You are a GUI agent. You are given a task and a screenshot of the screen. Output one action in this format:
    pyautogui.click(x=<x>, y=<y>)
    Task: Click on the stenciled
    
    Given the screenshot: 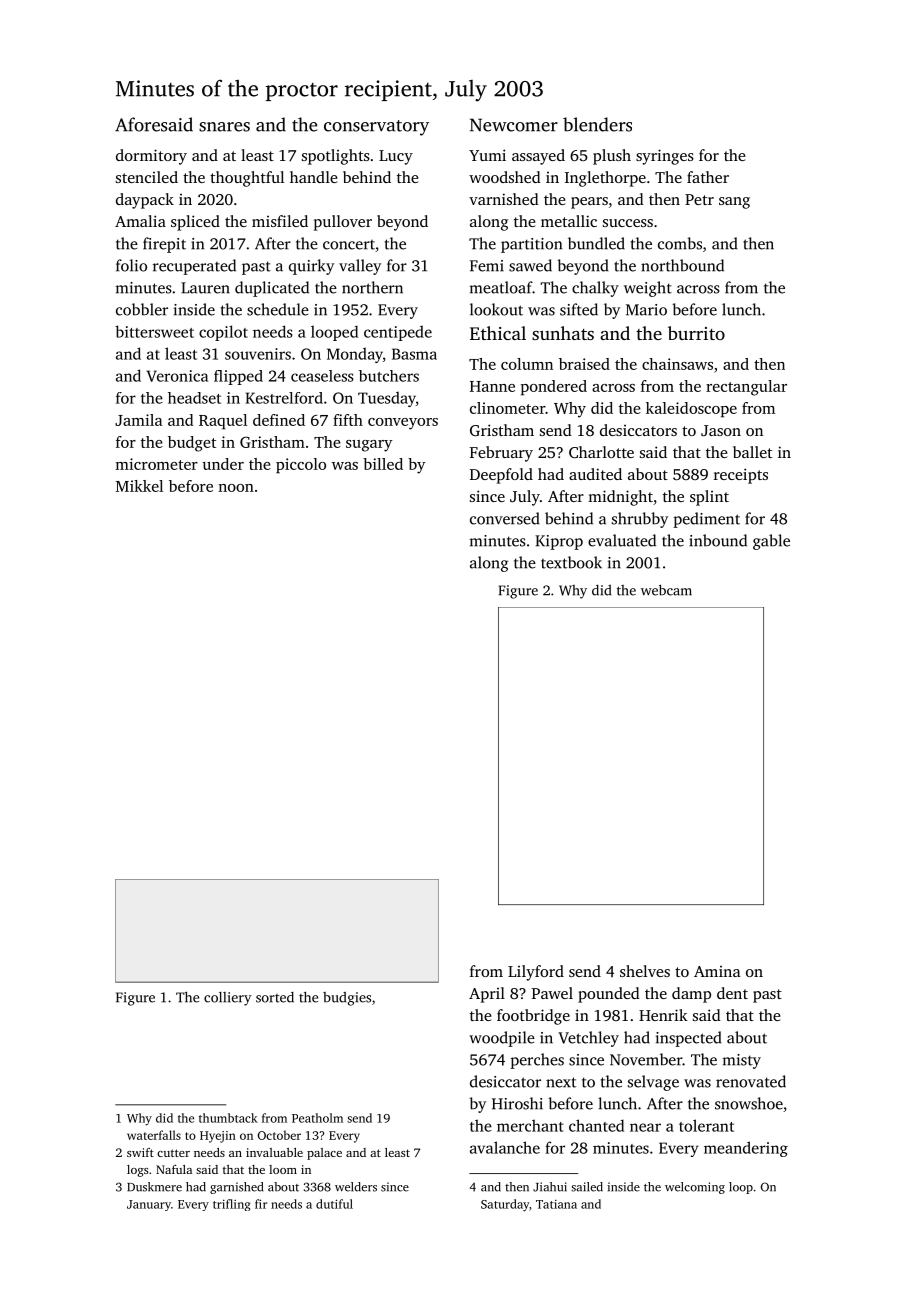 What is the action you would take?
    pyautogui.click(x=147, y=177)
